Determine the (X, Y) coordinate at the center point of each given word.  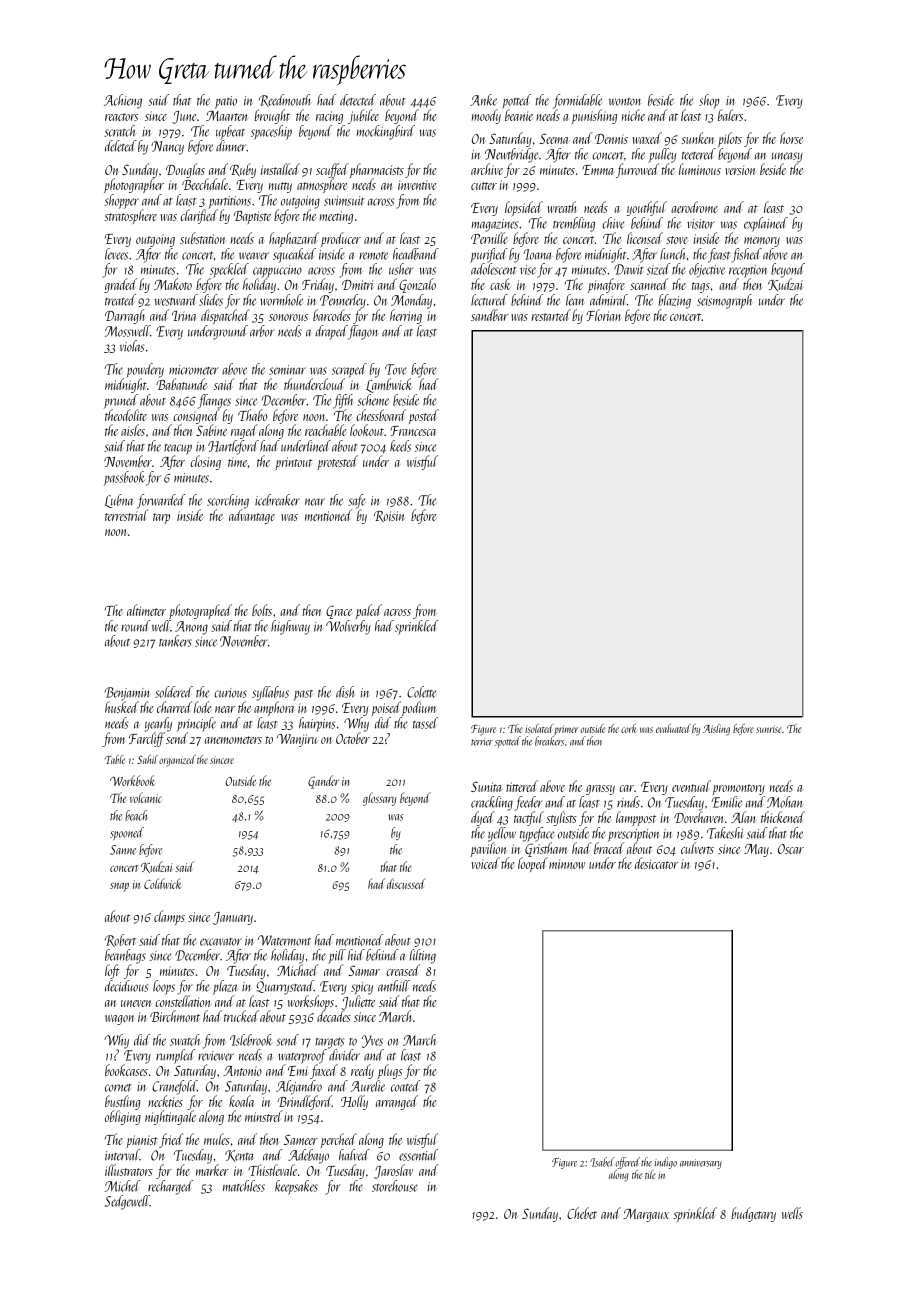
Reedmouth (285, 100)
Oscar (791, 849)
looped (533, 864)
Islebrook (251, 1040)
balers (730, 115)
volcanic (146, 797)
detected (358, 100)
